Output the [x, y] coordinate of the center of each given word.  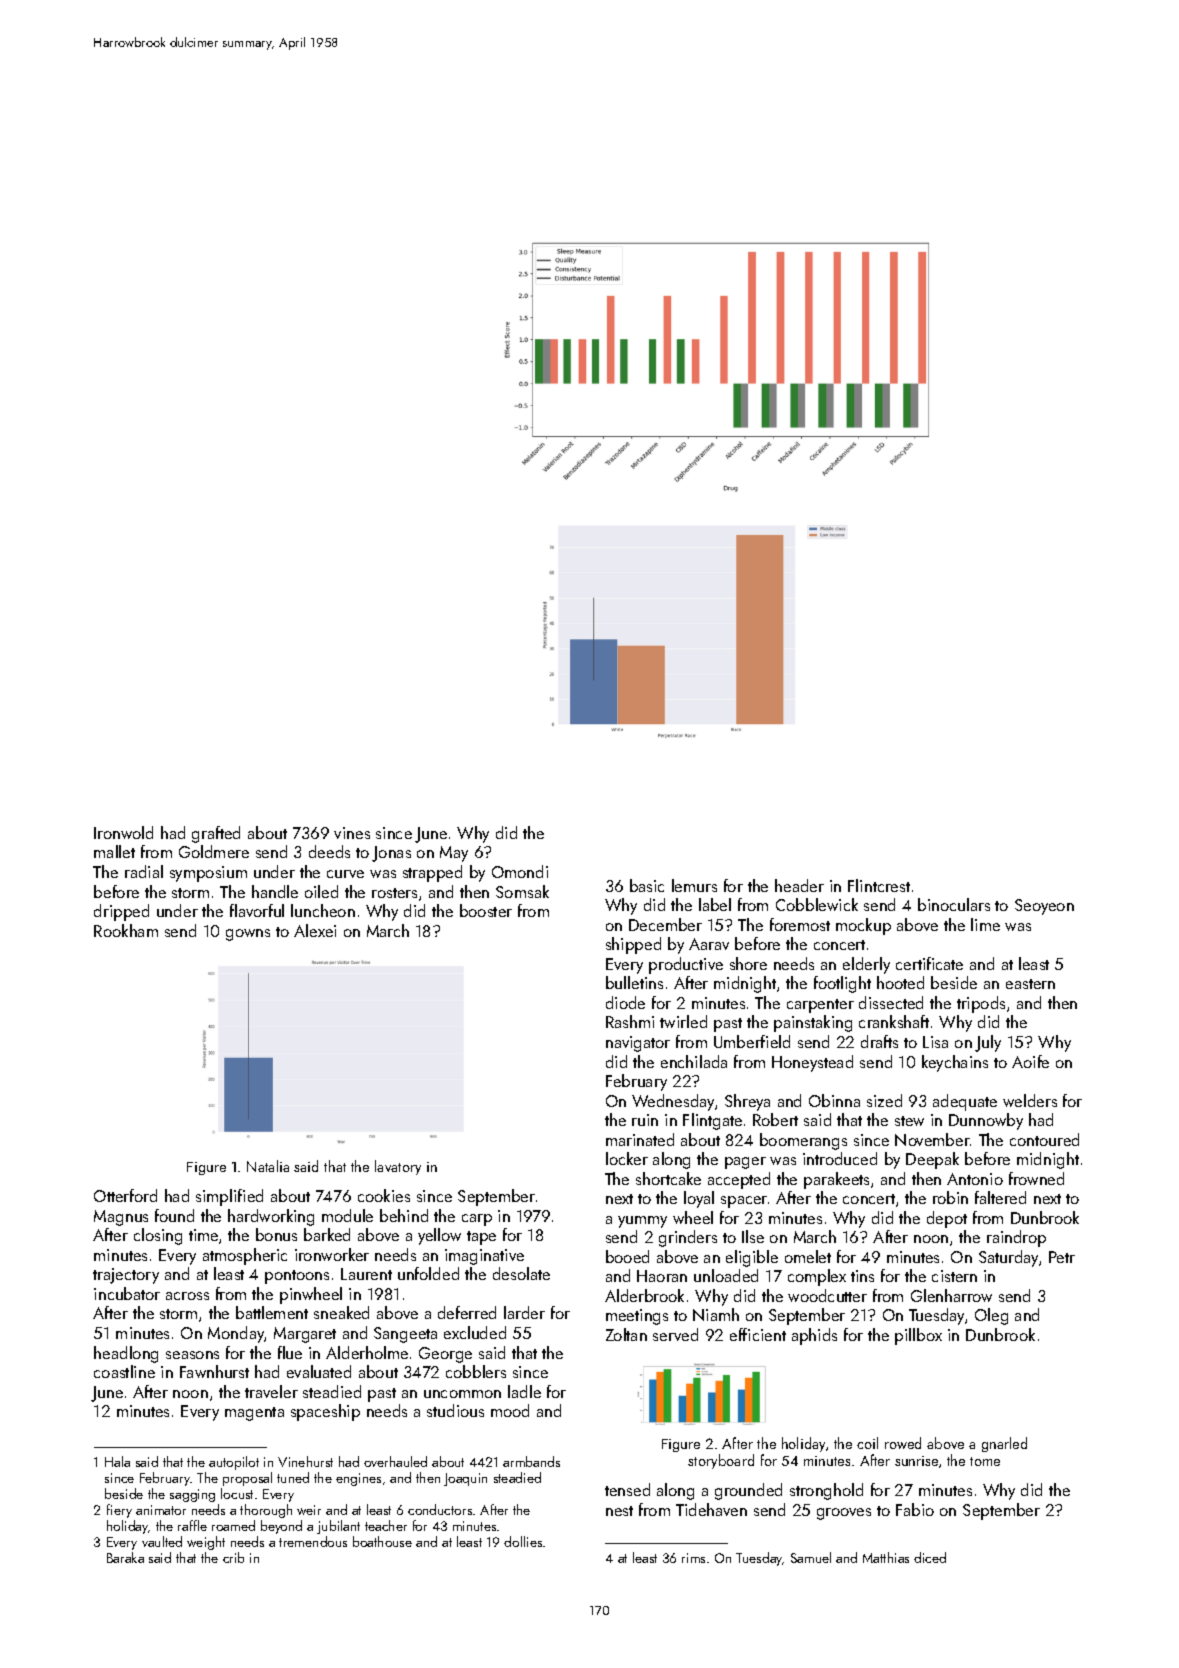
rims [693, 1558]
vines [352, 833]
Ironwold [123, 832]
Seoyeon [1044, 907]
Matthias [886, 1557]
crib [233, 1557]
